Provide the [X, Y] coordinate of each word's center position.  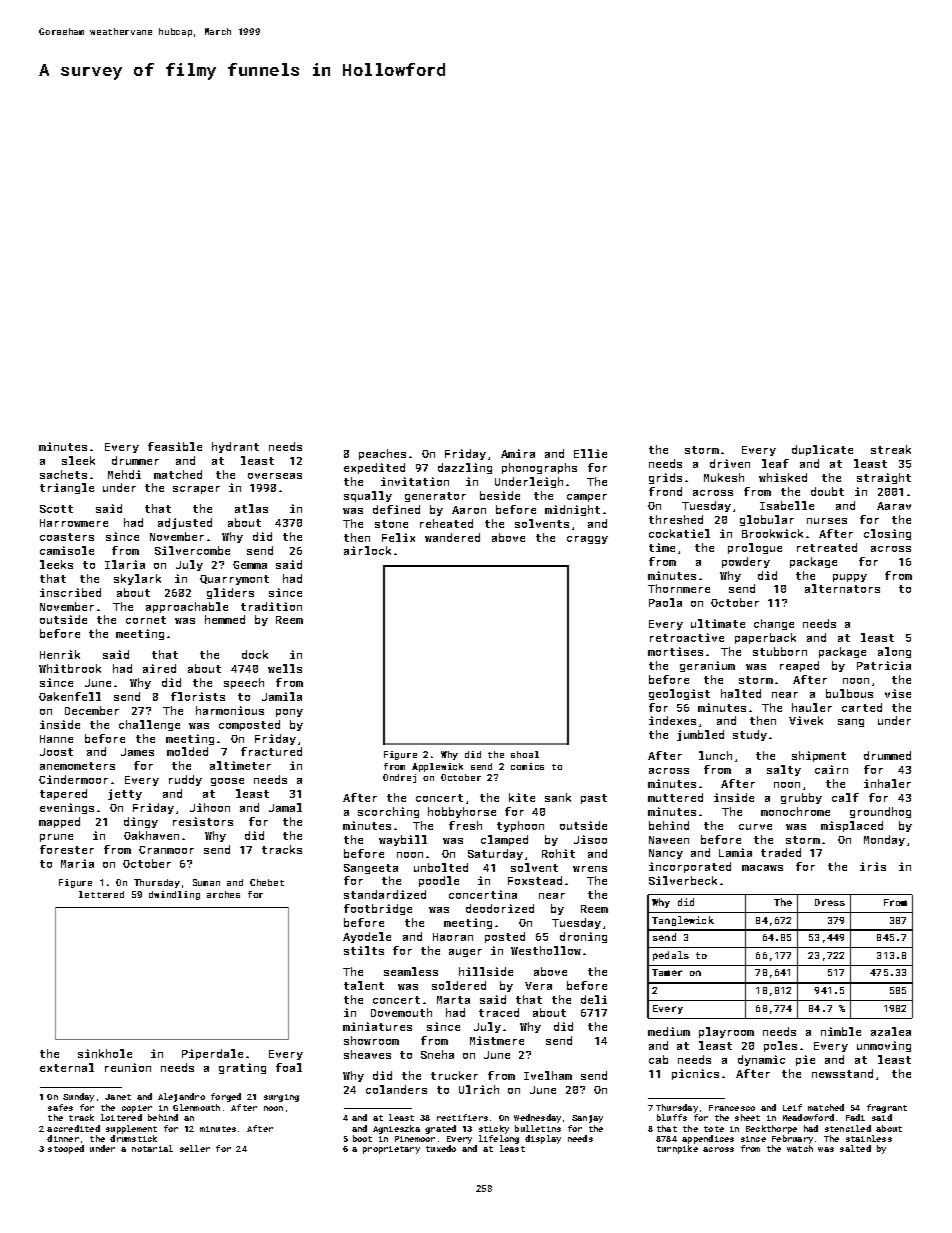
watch [800, 1148]
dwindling [174, 895]
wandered [452, 537]
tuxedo [441, 1148]
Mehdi [124, 474]
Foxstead [535, 880]
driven [730, 463]
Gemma [250, 565]
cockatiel [679, 533]
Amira [518, 453]
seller [195, 1148]
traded [781, 852]
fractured [271, 751]
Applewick [437, 767]
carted [862, 707]
